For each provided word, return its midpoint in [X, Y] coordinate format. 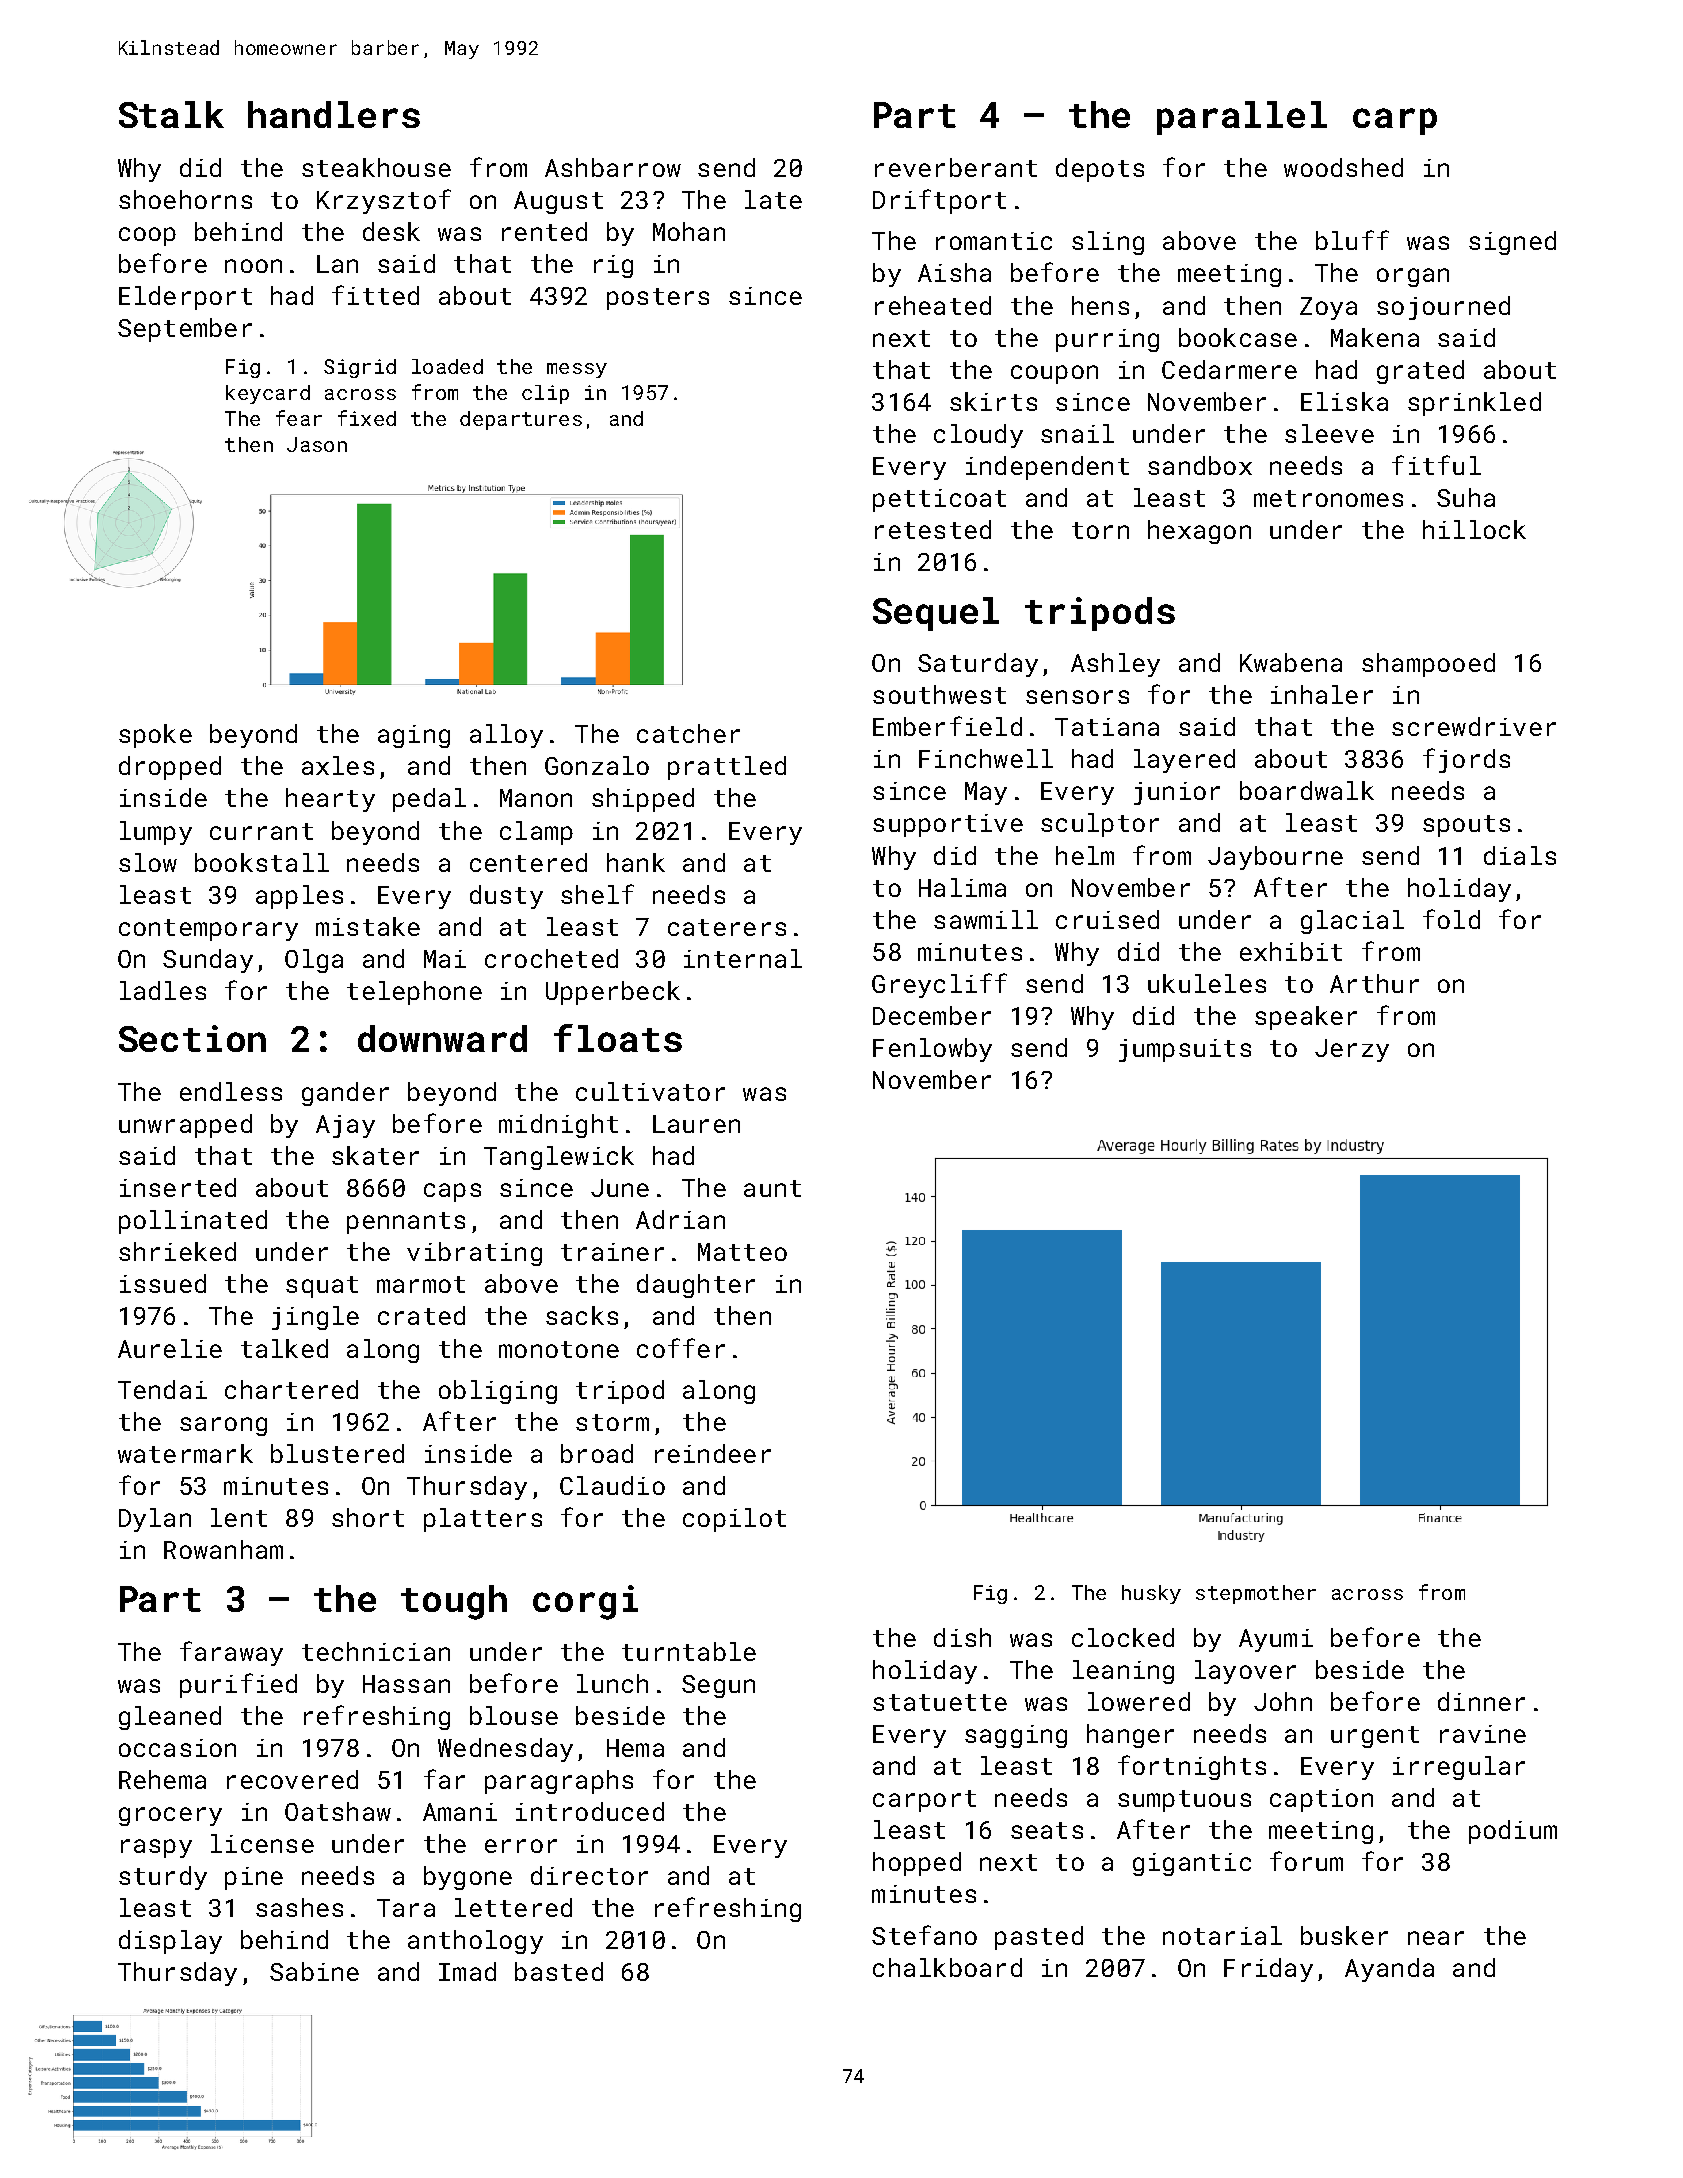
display [170, 1942]
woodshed [1343, 167]
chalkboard [947, 1967]
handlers [334, 114]
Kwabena [1291, 662]
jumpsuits [1185, 1050]
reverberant [956, 167]
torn [1100, 530]
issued [163, 1283]
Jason [317, 444]
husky [1151, 1594]
